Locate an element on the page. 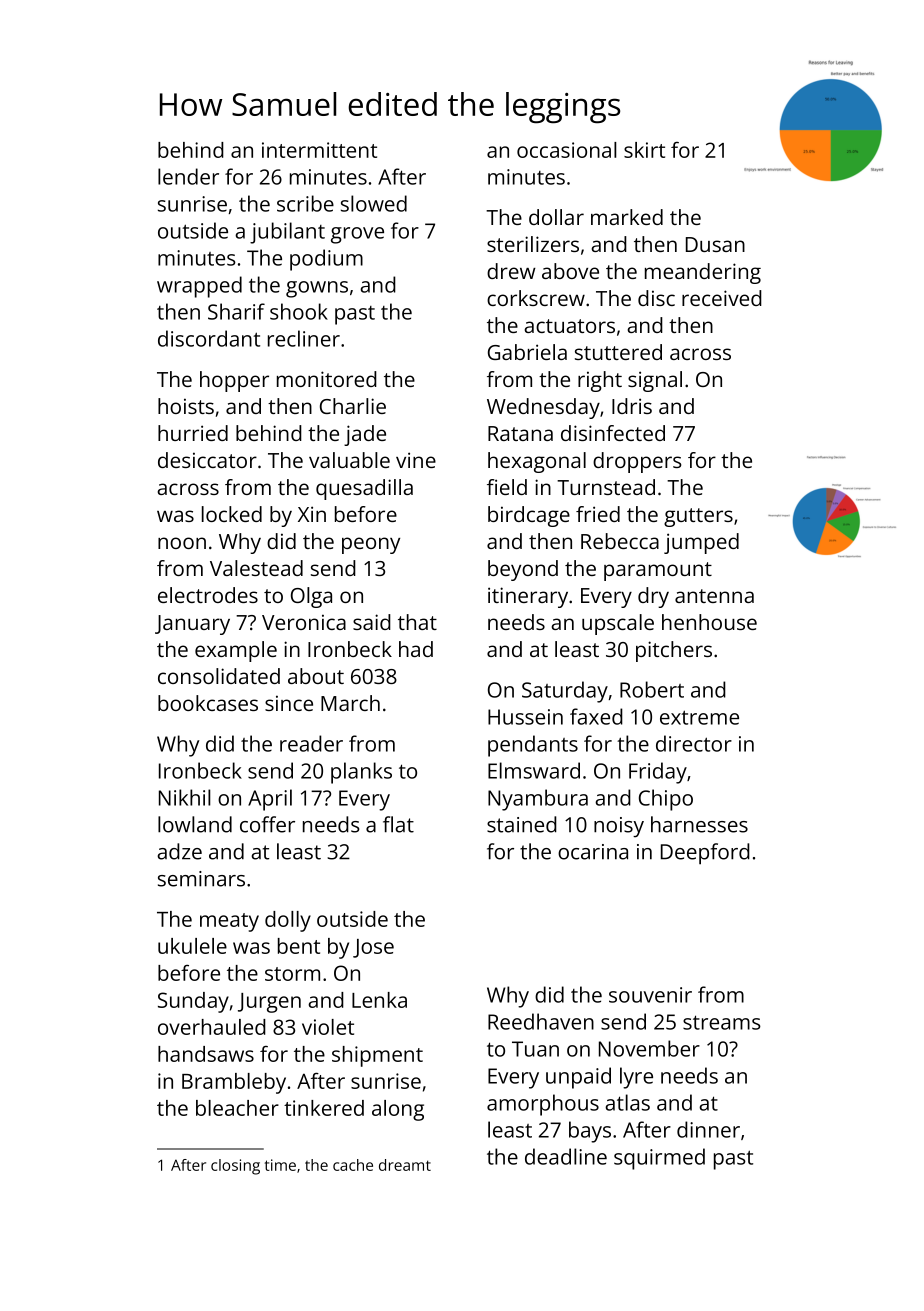 Image resolution: width=924 pixels, height=1311 pixels. occasional is located at coordinates (566, 150).
